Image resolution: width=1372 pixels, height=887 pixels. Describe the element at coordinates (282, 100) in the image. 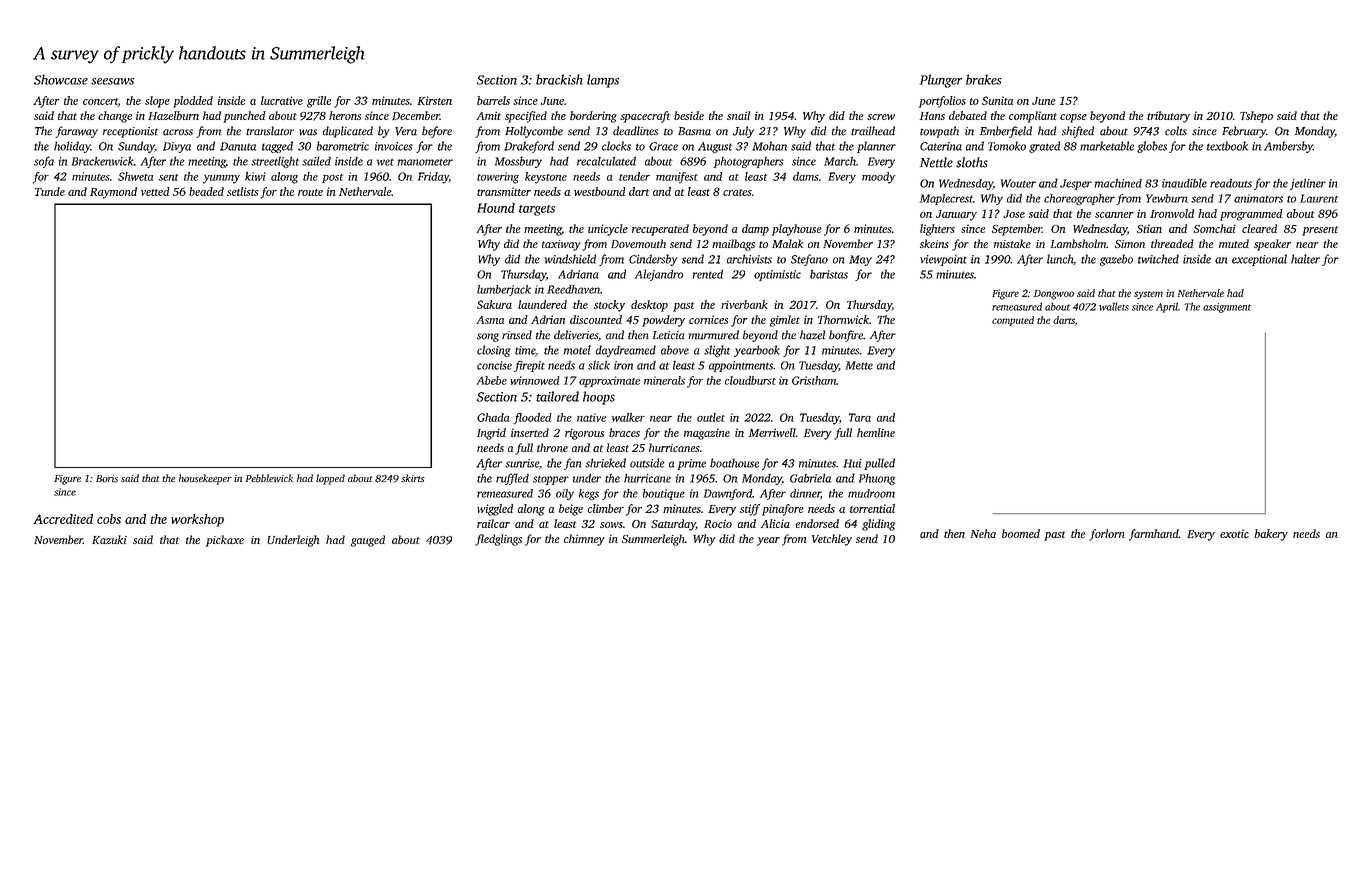

I see `lucrative` at that location.
